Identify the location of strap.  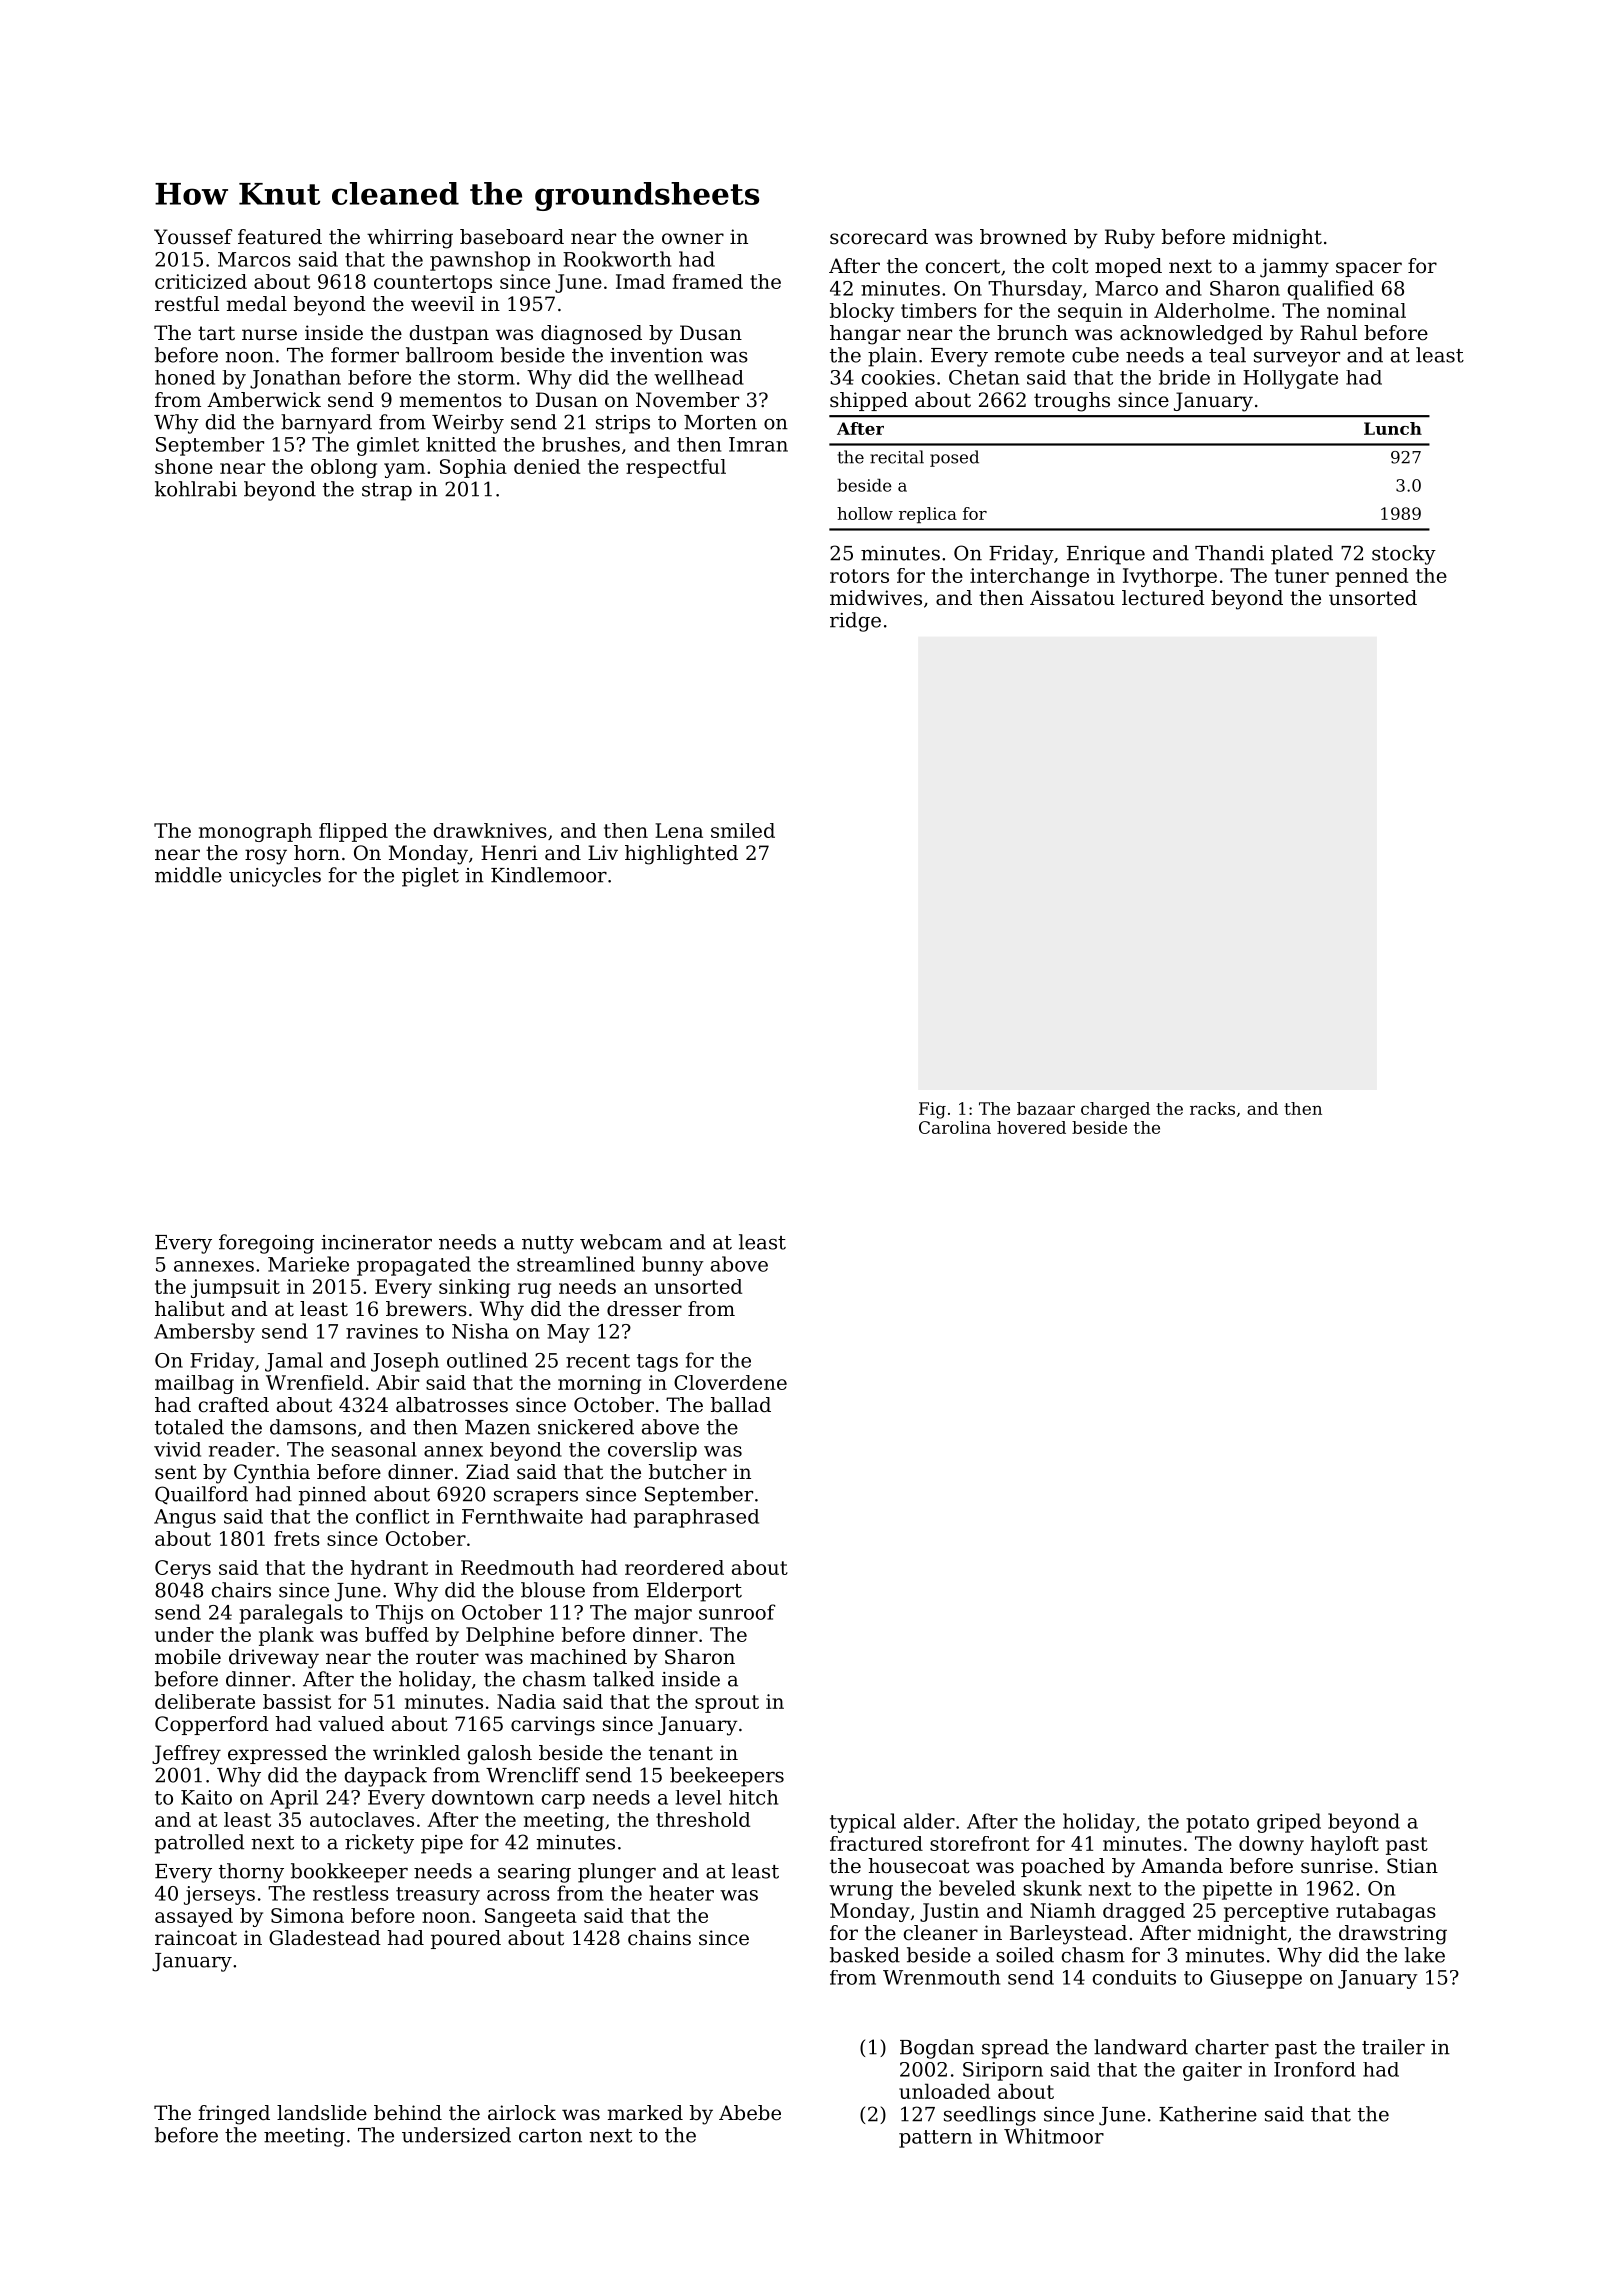
(387, 492).
